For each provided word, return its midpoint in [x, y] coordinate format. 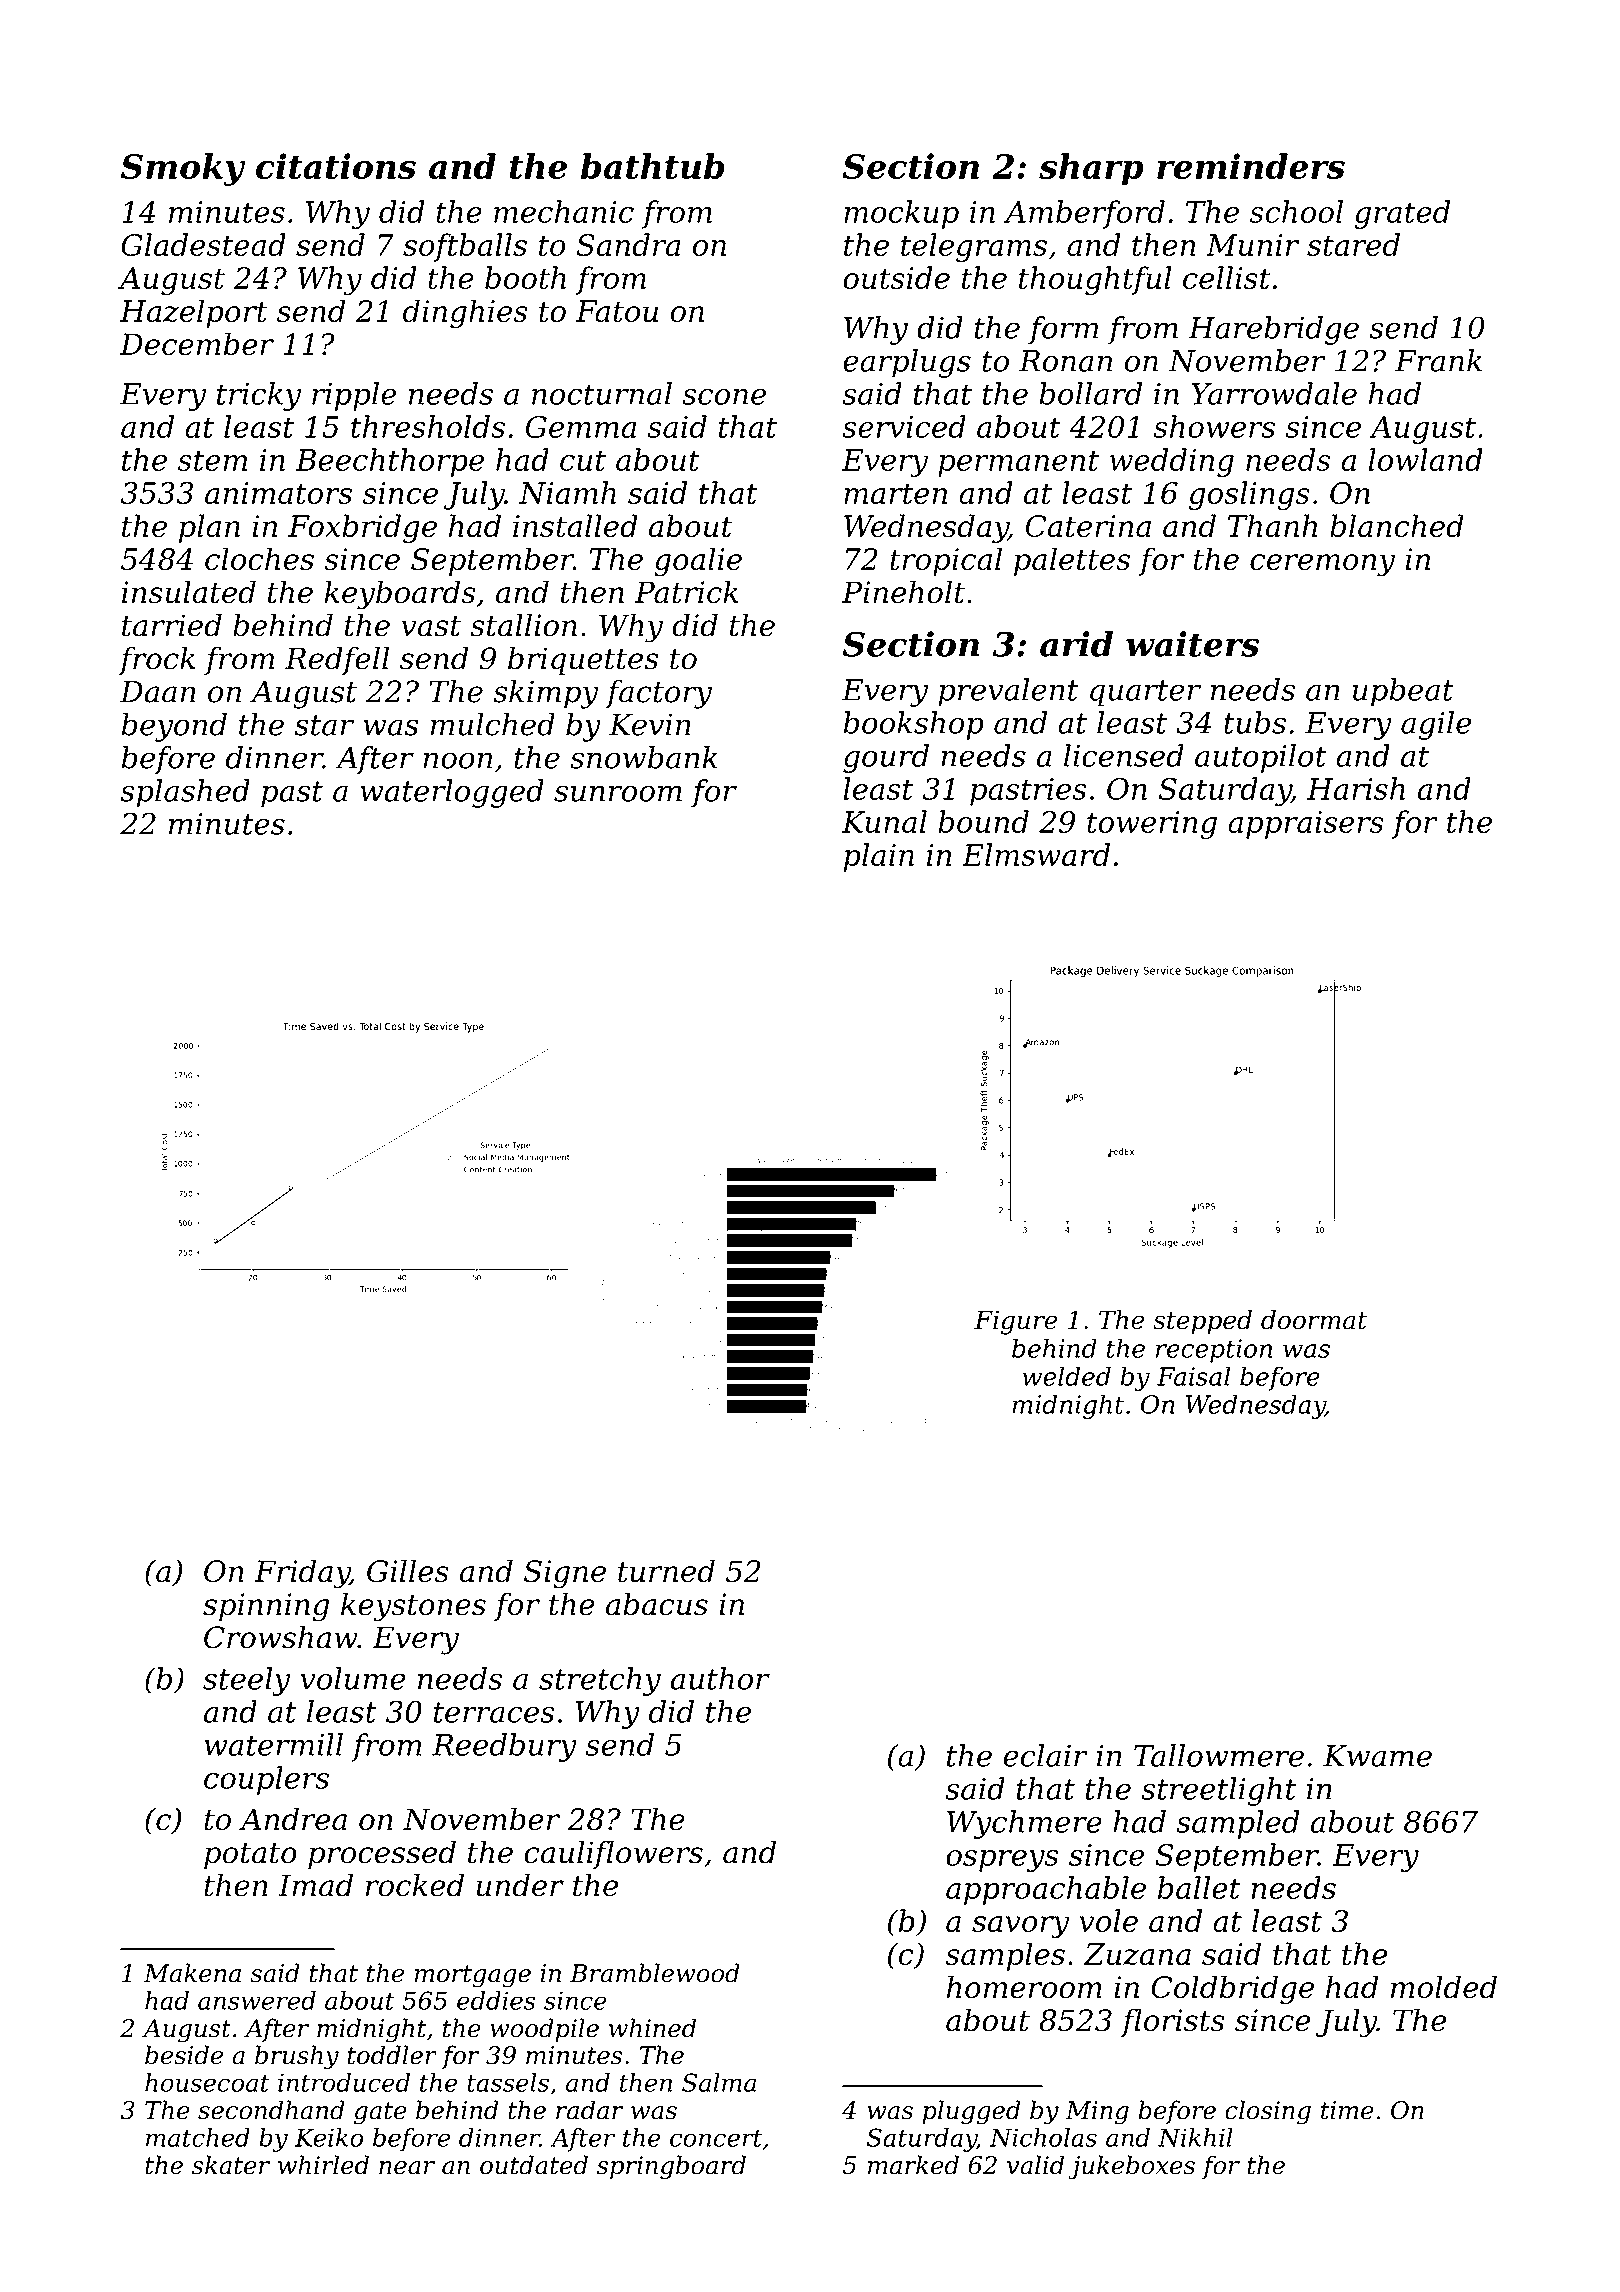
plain [878, 857]
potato [250, 1856]
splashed [185, 793]
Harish [1356, 788]
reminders [1251, 166]
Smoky [183, 169]
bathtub [653, 166]
